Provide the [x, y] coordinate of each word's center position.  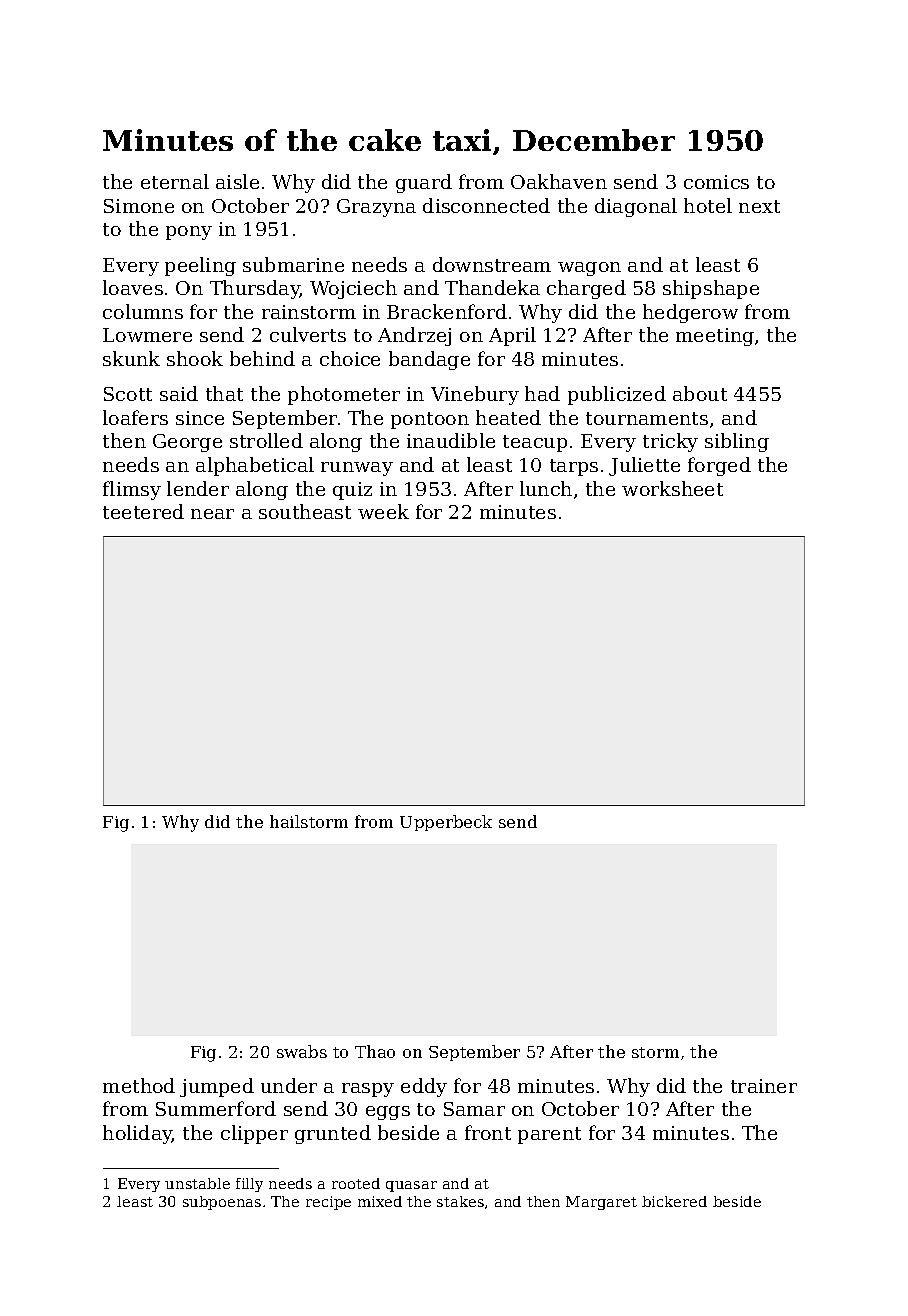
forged [719, 466]
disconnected [486, 205]
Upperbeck [446, 823]
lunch [546, 488]
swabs [302, 1051]
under [289, 1085]
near [212, 514]
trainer [764, 1086]
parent [549, 1135]
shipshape [711, 289]
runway [357, 469]
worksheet [672, 488]
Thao [375, 1051]
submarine [293, 264]
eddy [424, 1087]
